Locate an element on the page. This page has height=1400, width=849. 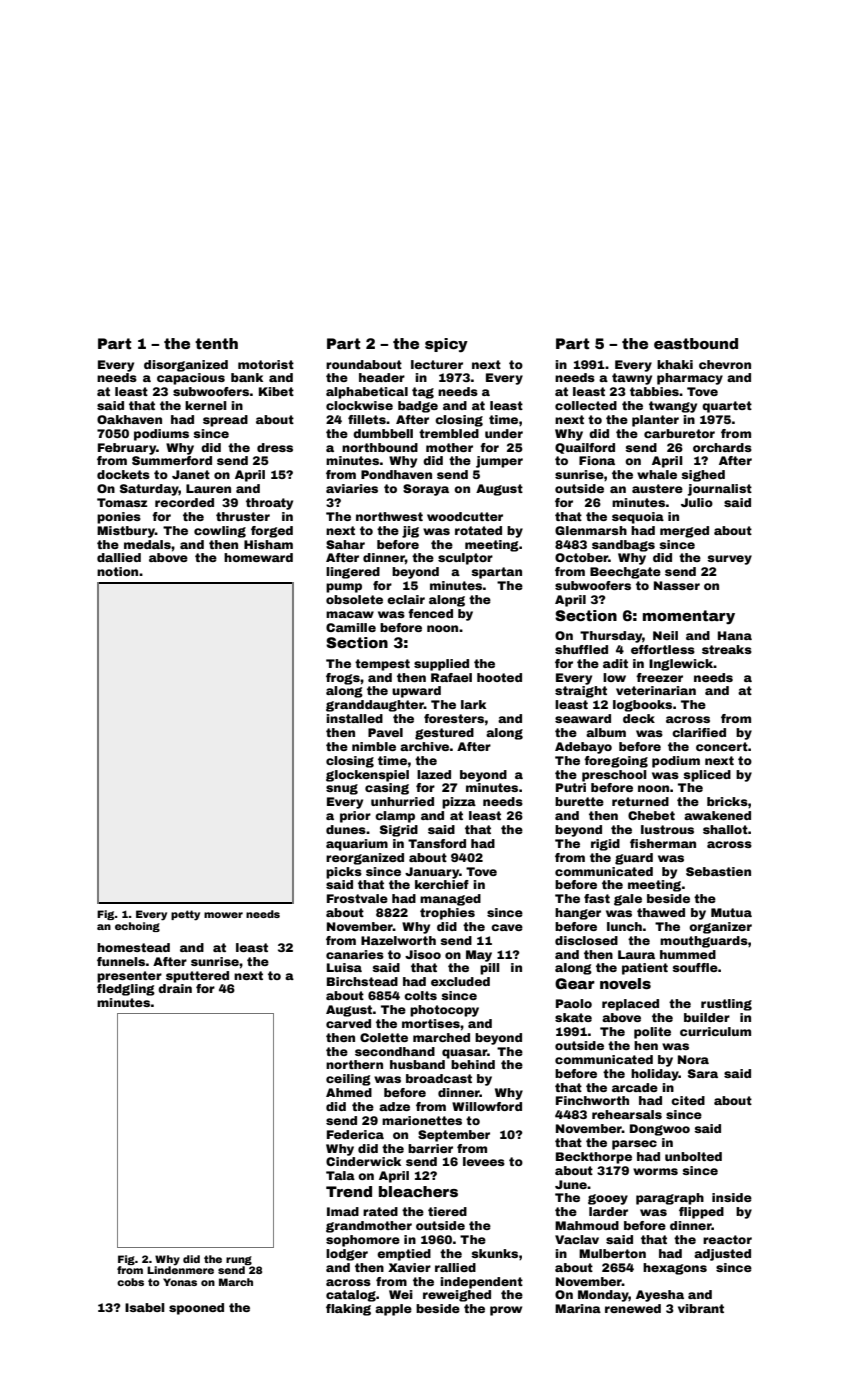
rung is located at coordinates (239, 1260).
